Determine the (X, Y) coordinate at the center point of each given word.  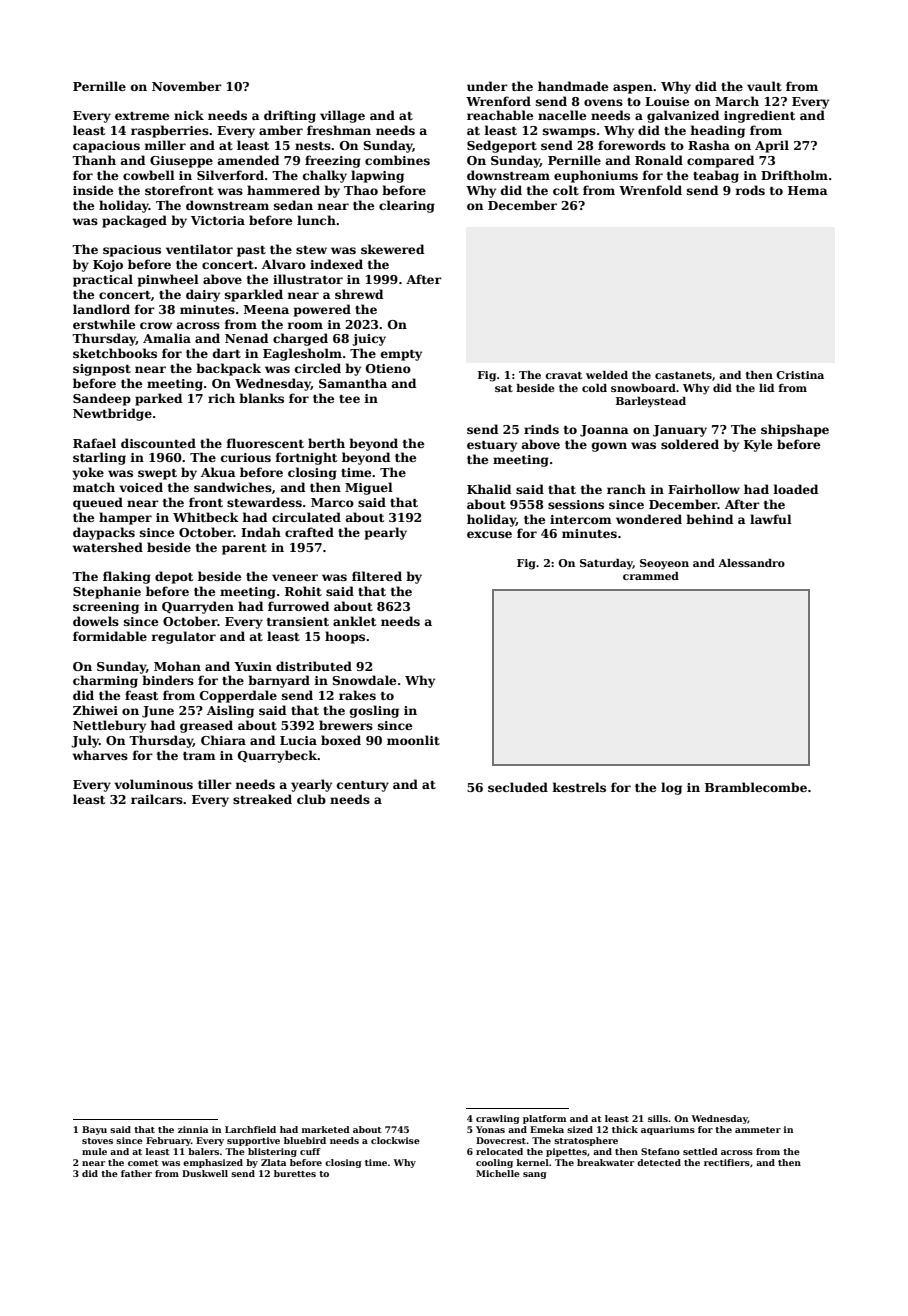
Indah (261, 532)
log (671, 788)
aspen (633, 89)
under (487, 86)
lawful (771, 519)
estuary (492, 446)
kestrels (579, 787)
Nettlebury (109, 726)
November (187, 86)
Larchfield (250, 1129)
